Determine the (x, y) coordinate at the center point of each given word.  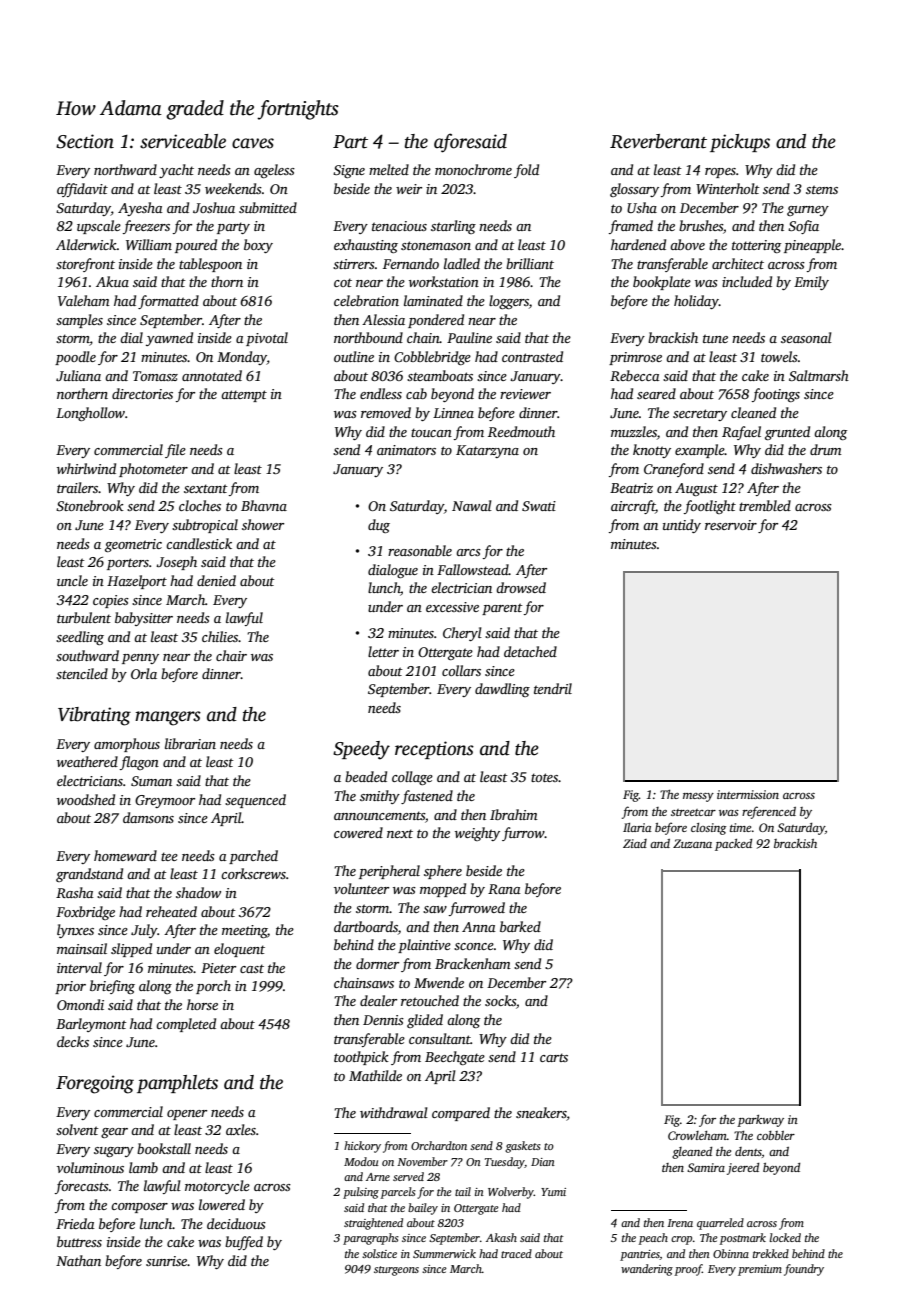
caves (253, 143)
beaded (366, 776)
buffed (244, 1243)
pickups (740, 143)
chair (231, 655)
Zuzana (692, 843)
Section (85, 141)
